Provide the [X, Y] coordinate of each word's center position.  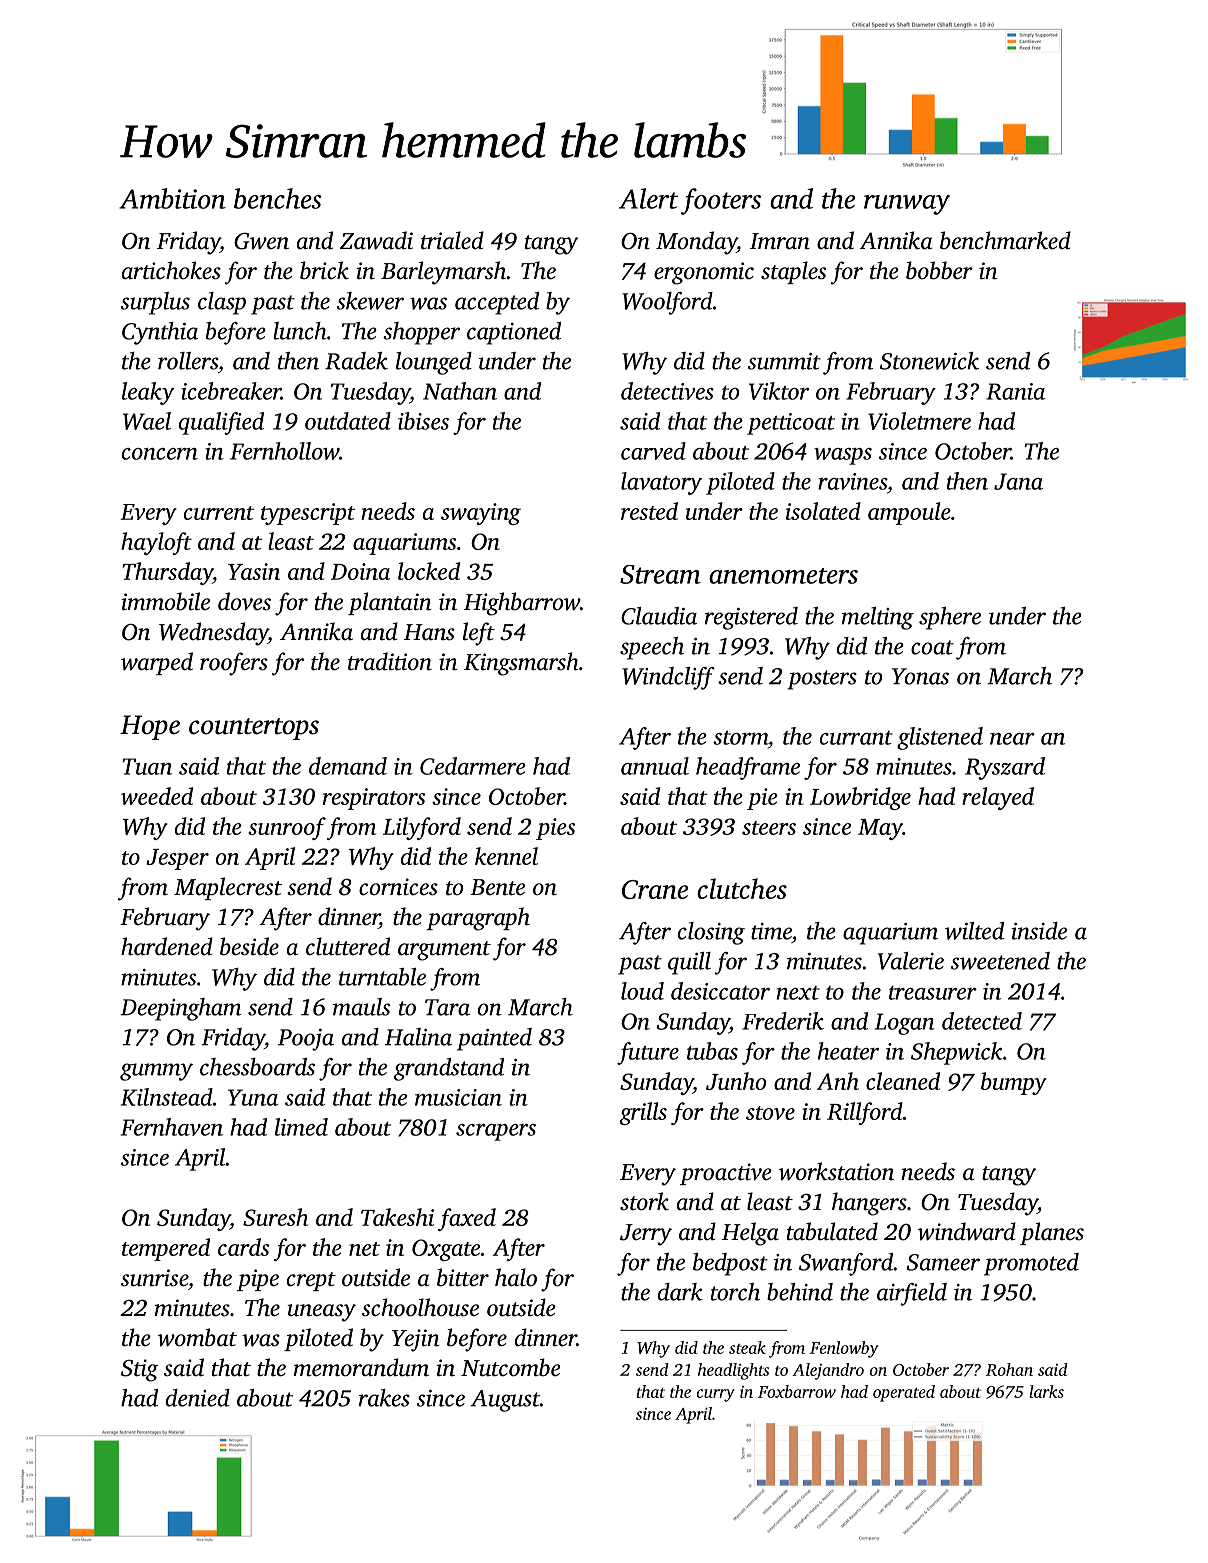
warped [157, 663]
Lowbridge [860, 798]
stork [644, 1201]
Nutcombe [510, 1367]
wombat [197, 1337]
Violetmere [919, 421]
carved [653, 451]
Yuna [253, 1097]
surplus [155, 303]
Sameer [943, 1262]
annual [655, 766]
